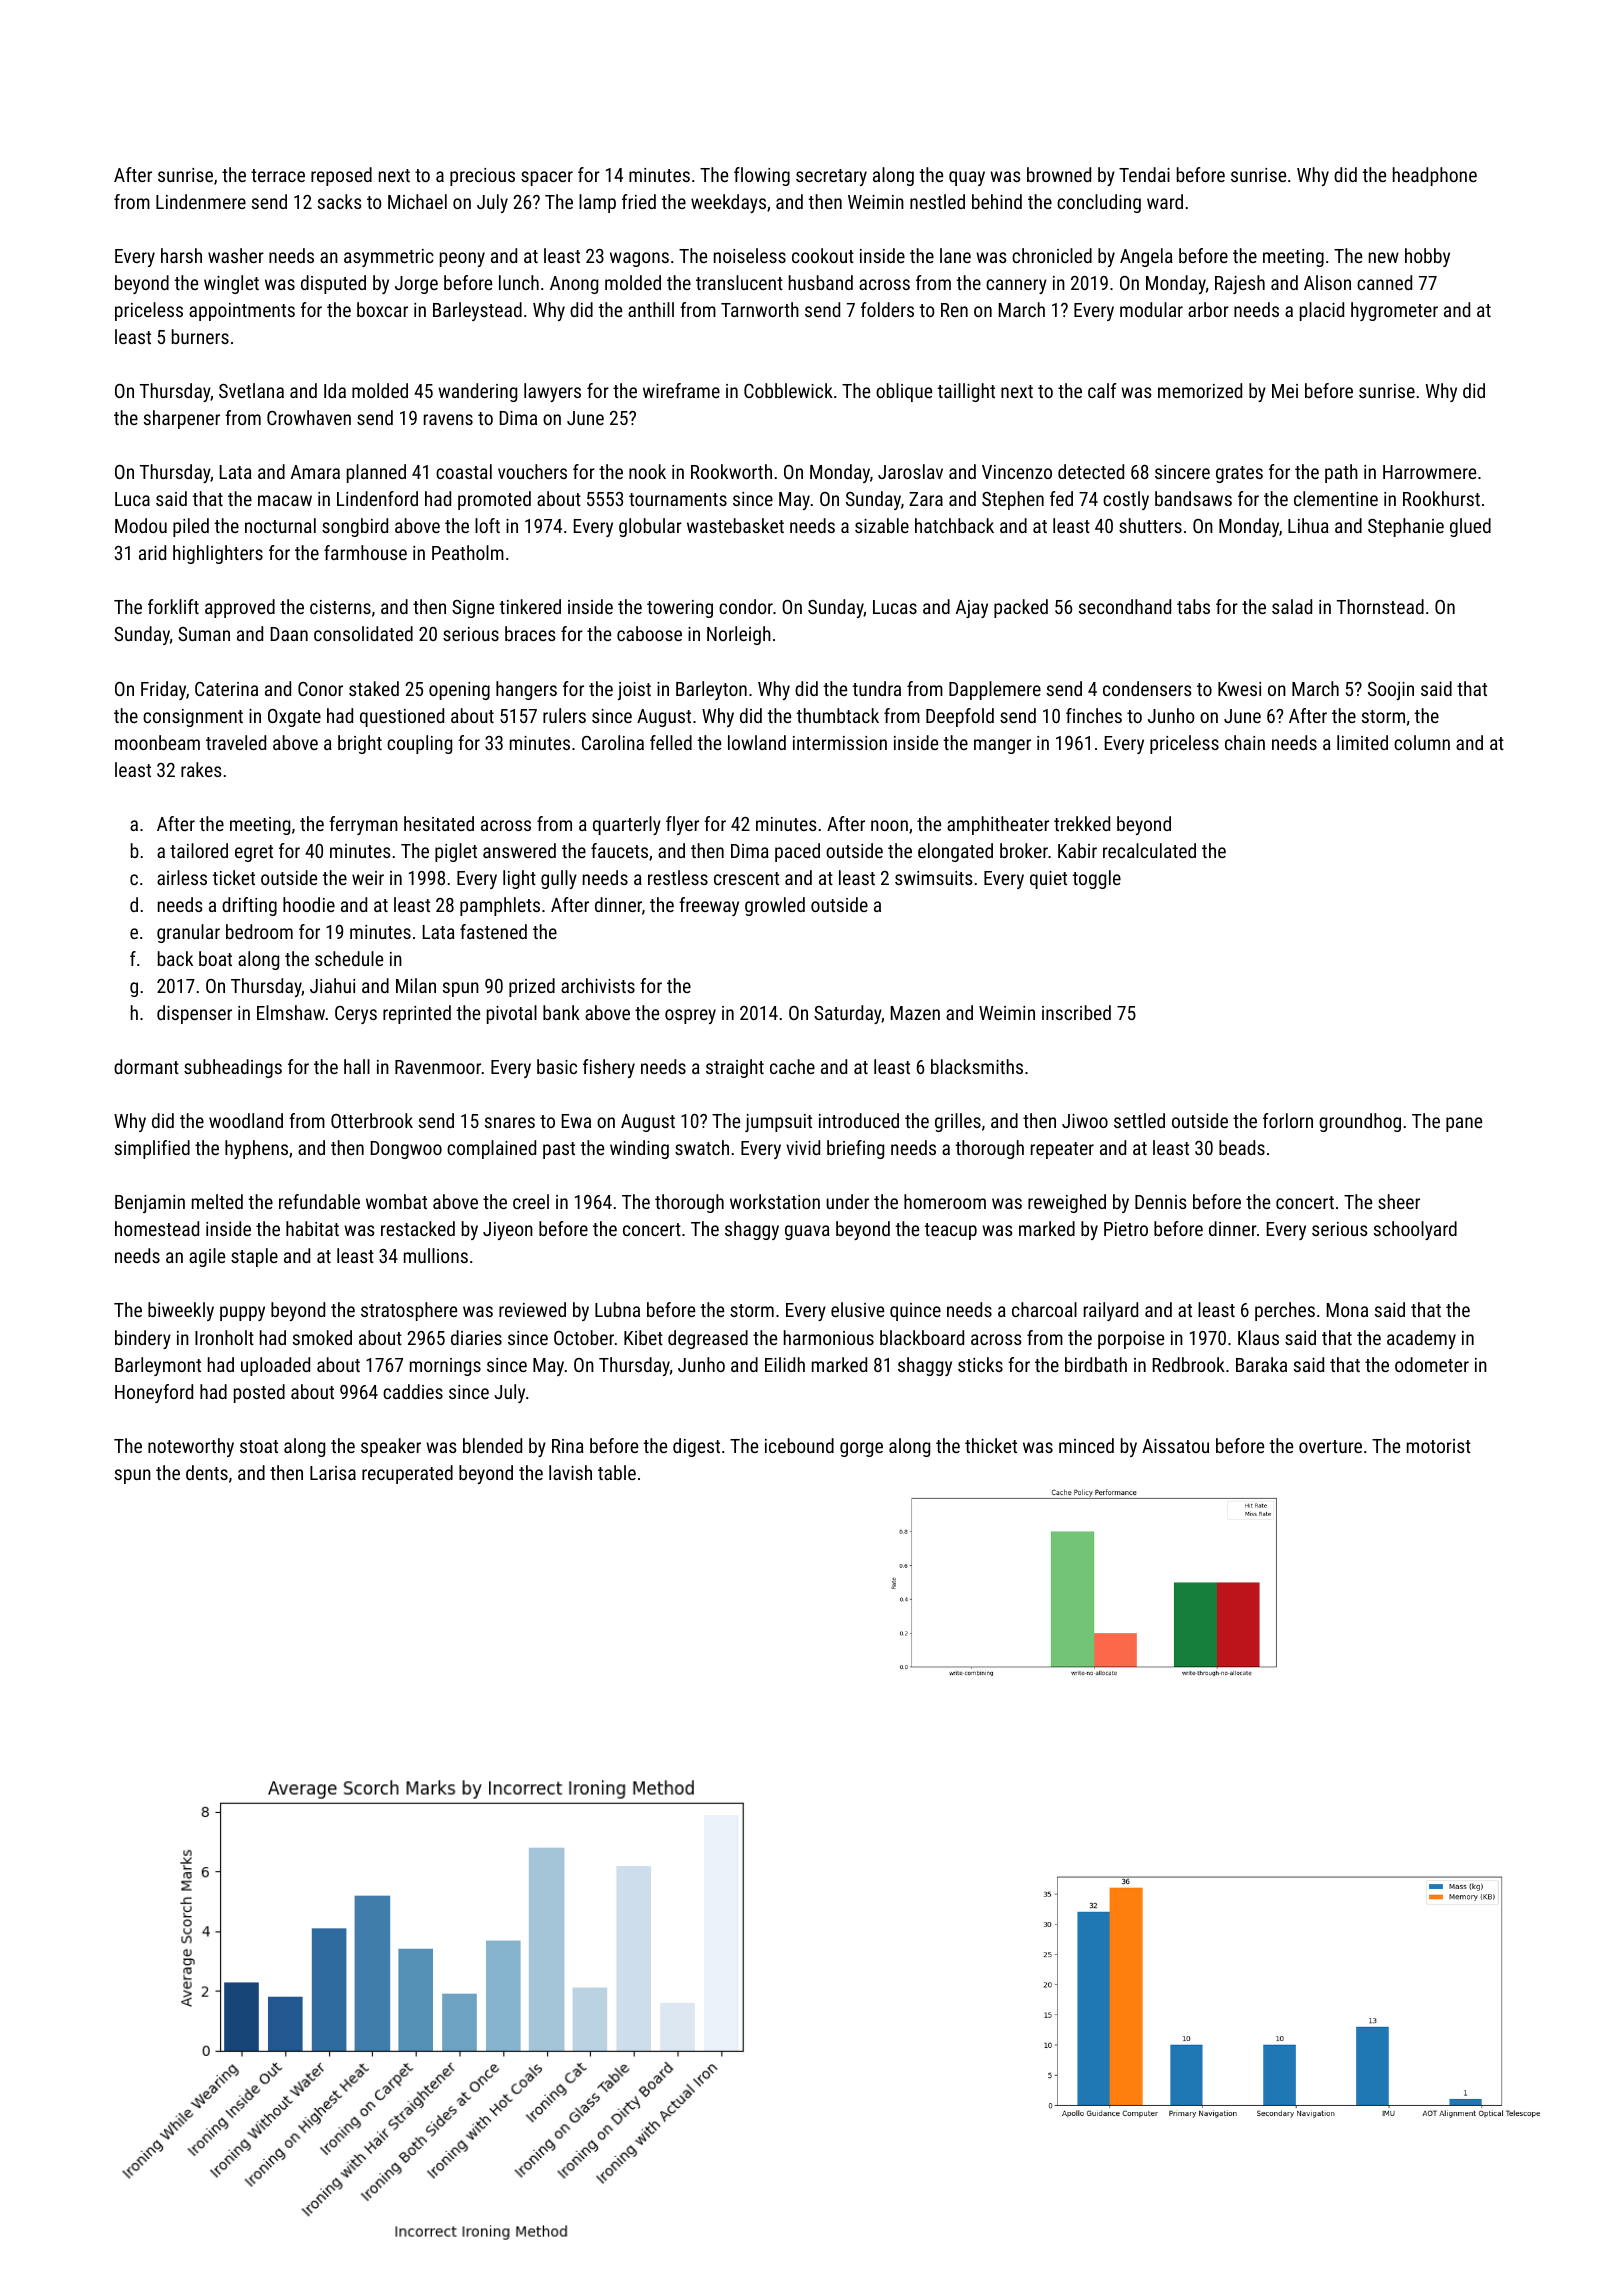 This document has width=1620, height=2292. Describe the element at coordinates (682, 825) in the document. I see `flyer` at that location.
